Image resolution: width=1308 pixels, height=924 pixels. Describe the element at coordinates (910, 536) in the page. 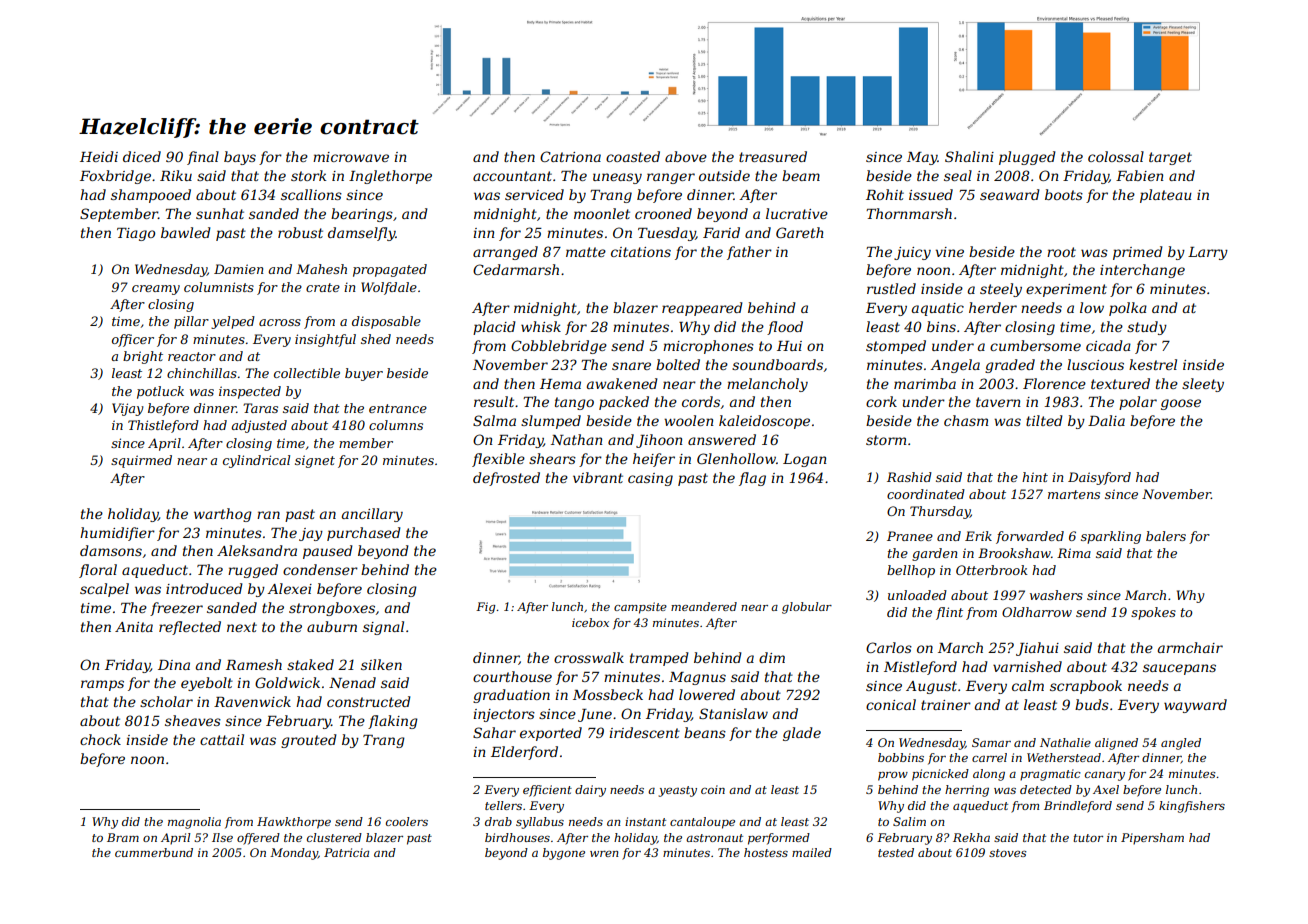

I see `Pranee` at that location.
